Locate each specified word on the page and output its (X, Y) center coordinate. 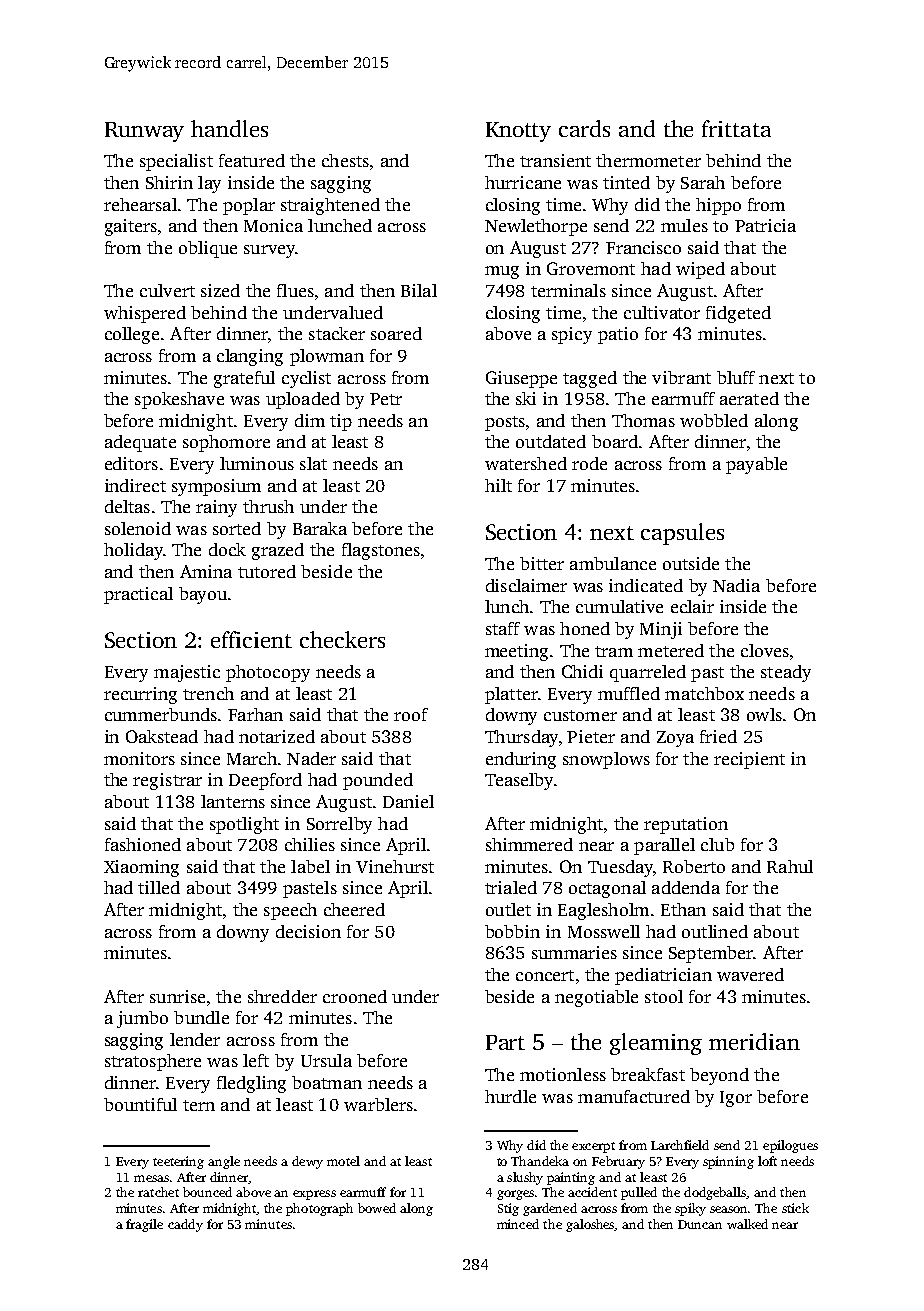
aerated (749, 398)
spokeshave (179, 400)
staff (503, 628)
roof (411, 714)
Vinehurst (395, 866)
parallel (664, 846)
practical (138, 595)
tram (614, 651)
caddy (185, 1225)
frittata (736, 128)
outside (691, 563)
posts (505, 423)
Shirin (169, 182)
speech (290, 911)
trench (208, 693)
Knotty (518, 132)
